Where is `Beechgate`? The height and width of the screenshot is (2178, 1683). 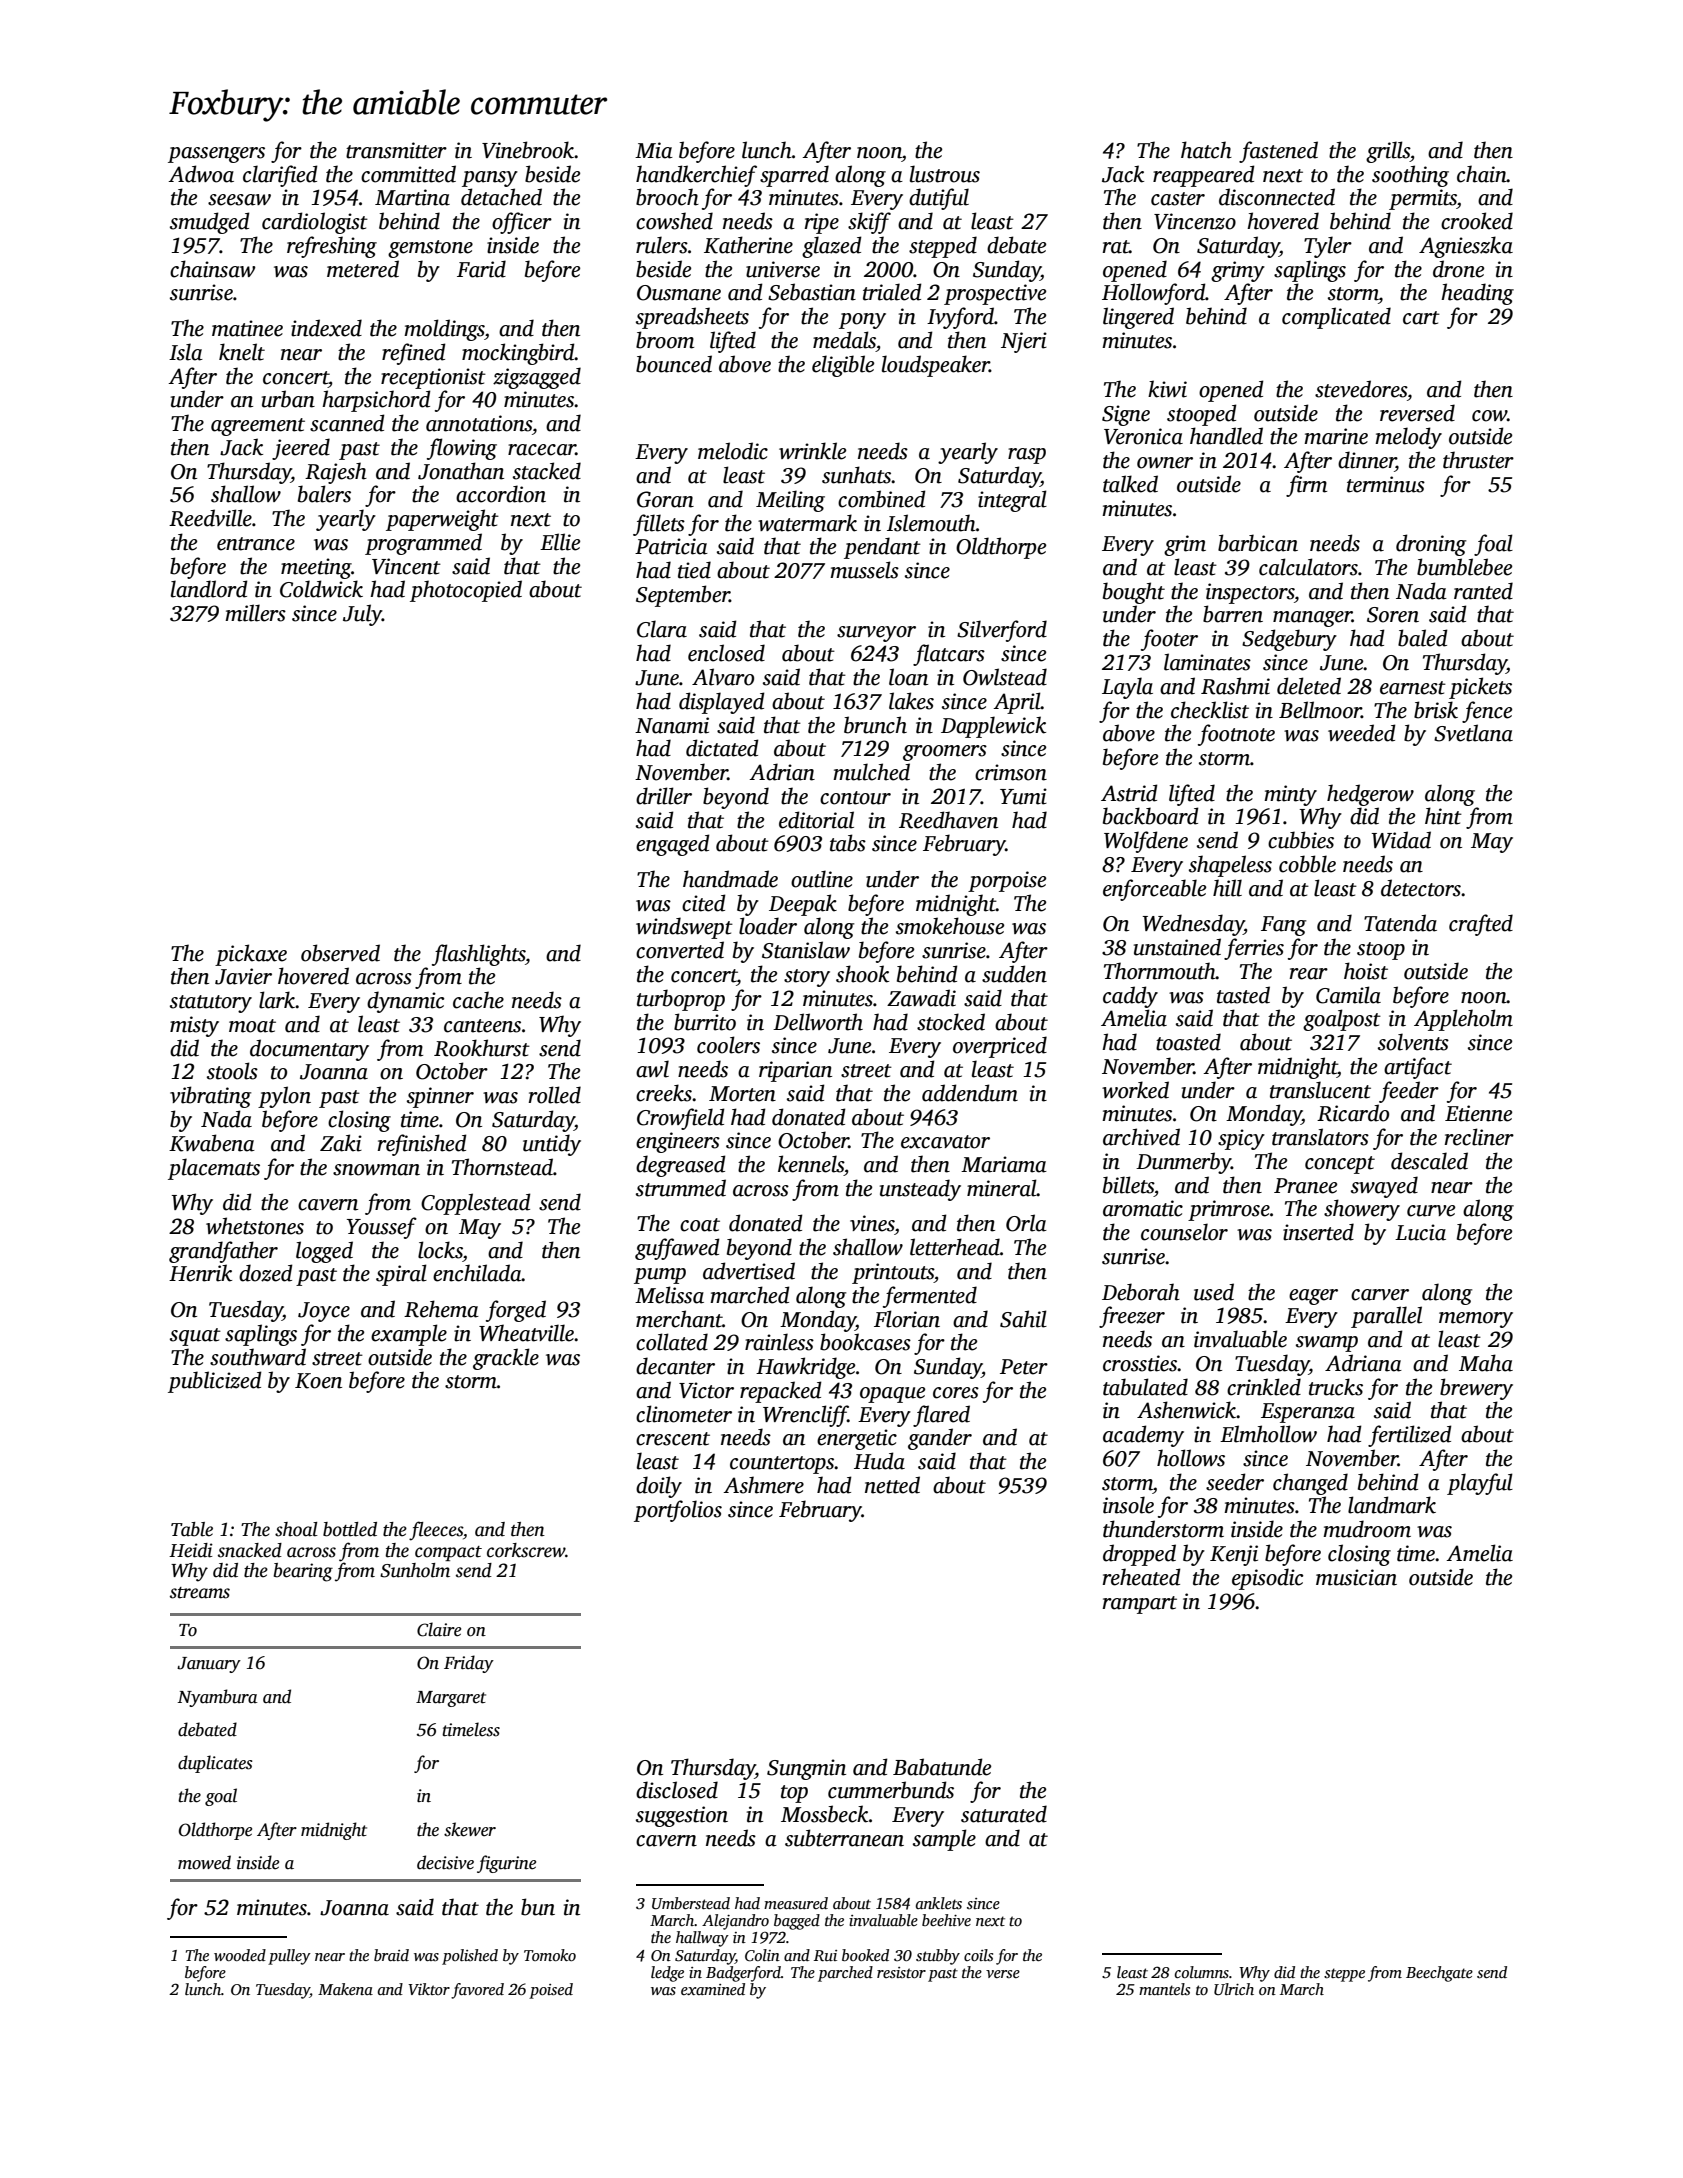 Beechgate is located at coordinates (1439, 1974).
